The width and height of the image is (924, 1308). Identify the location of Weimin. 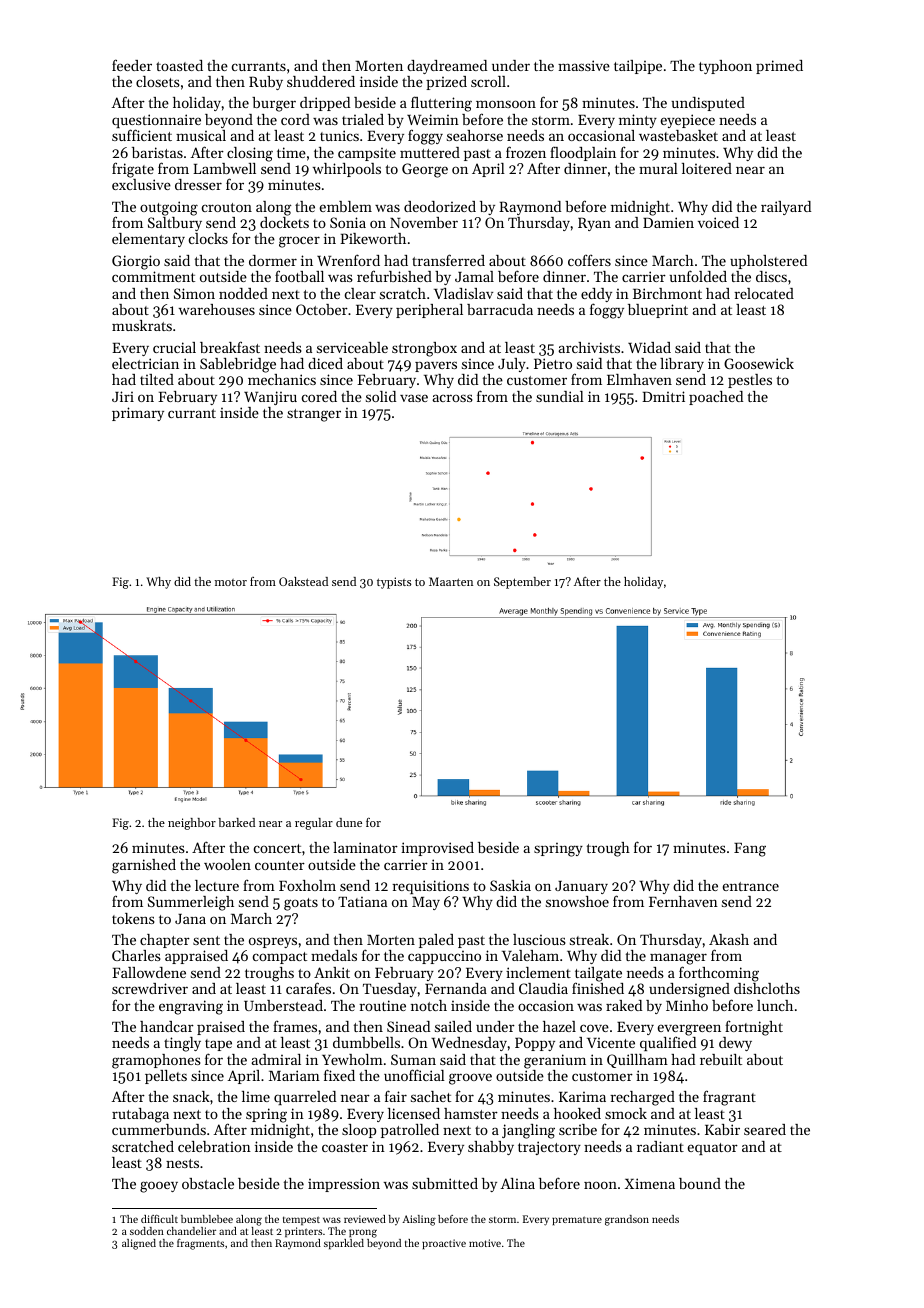
(433, 119).
